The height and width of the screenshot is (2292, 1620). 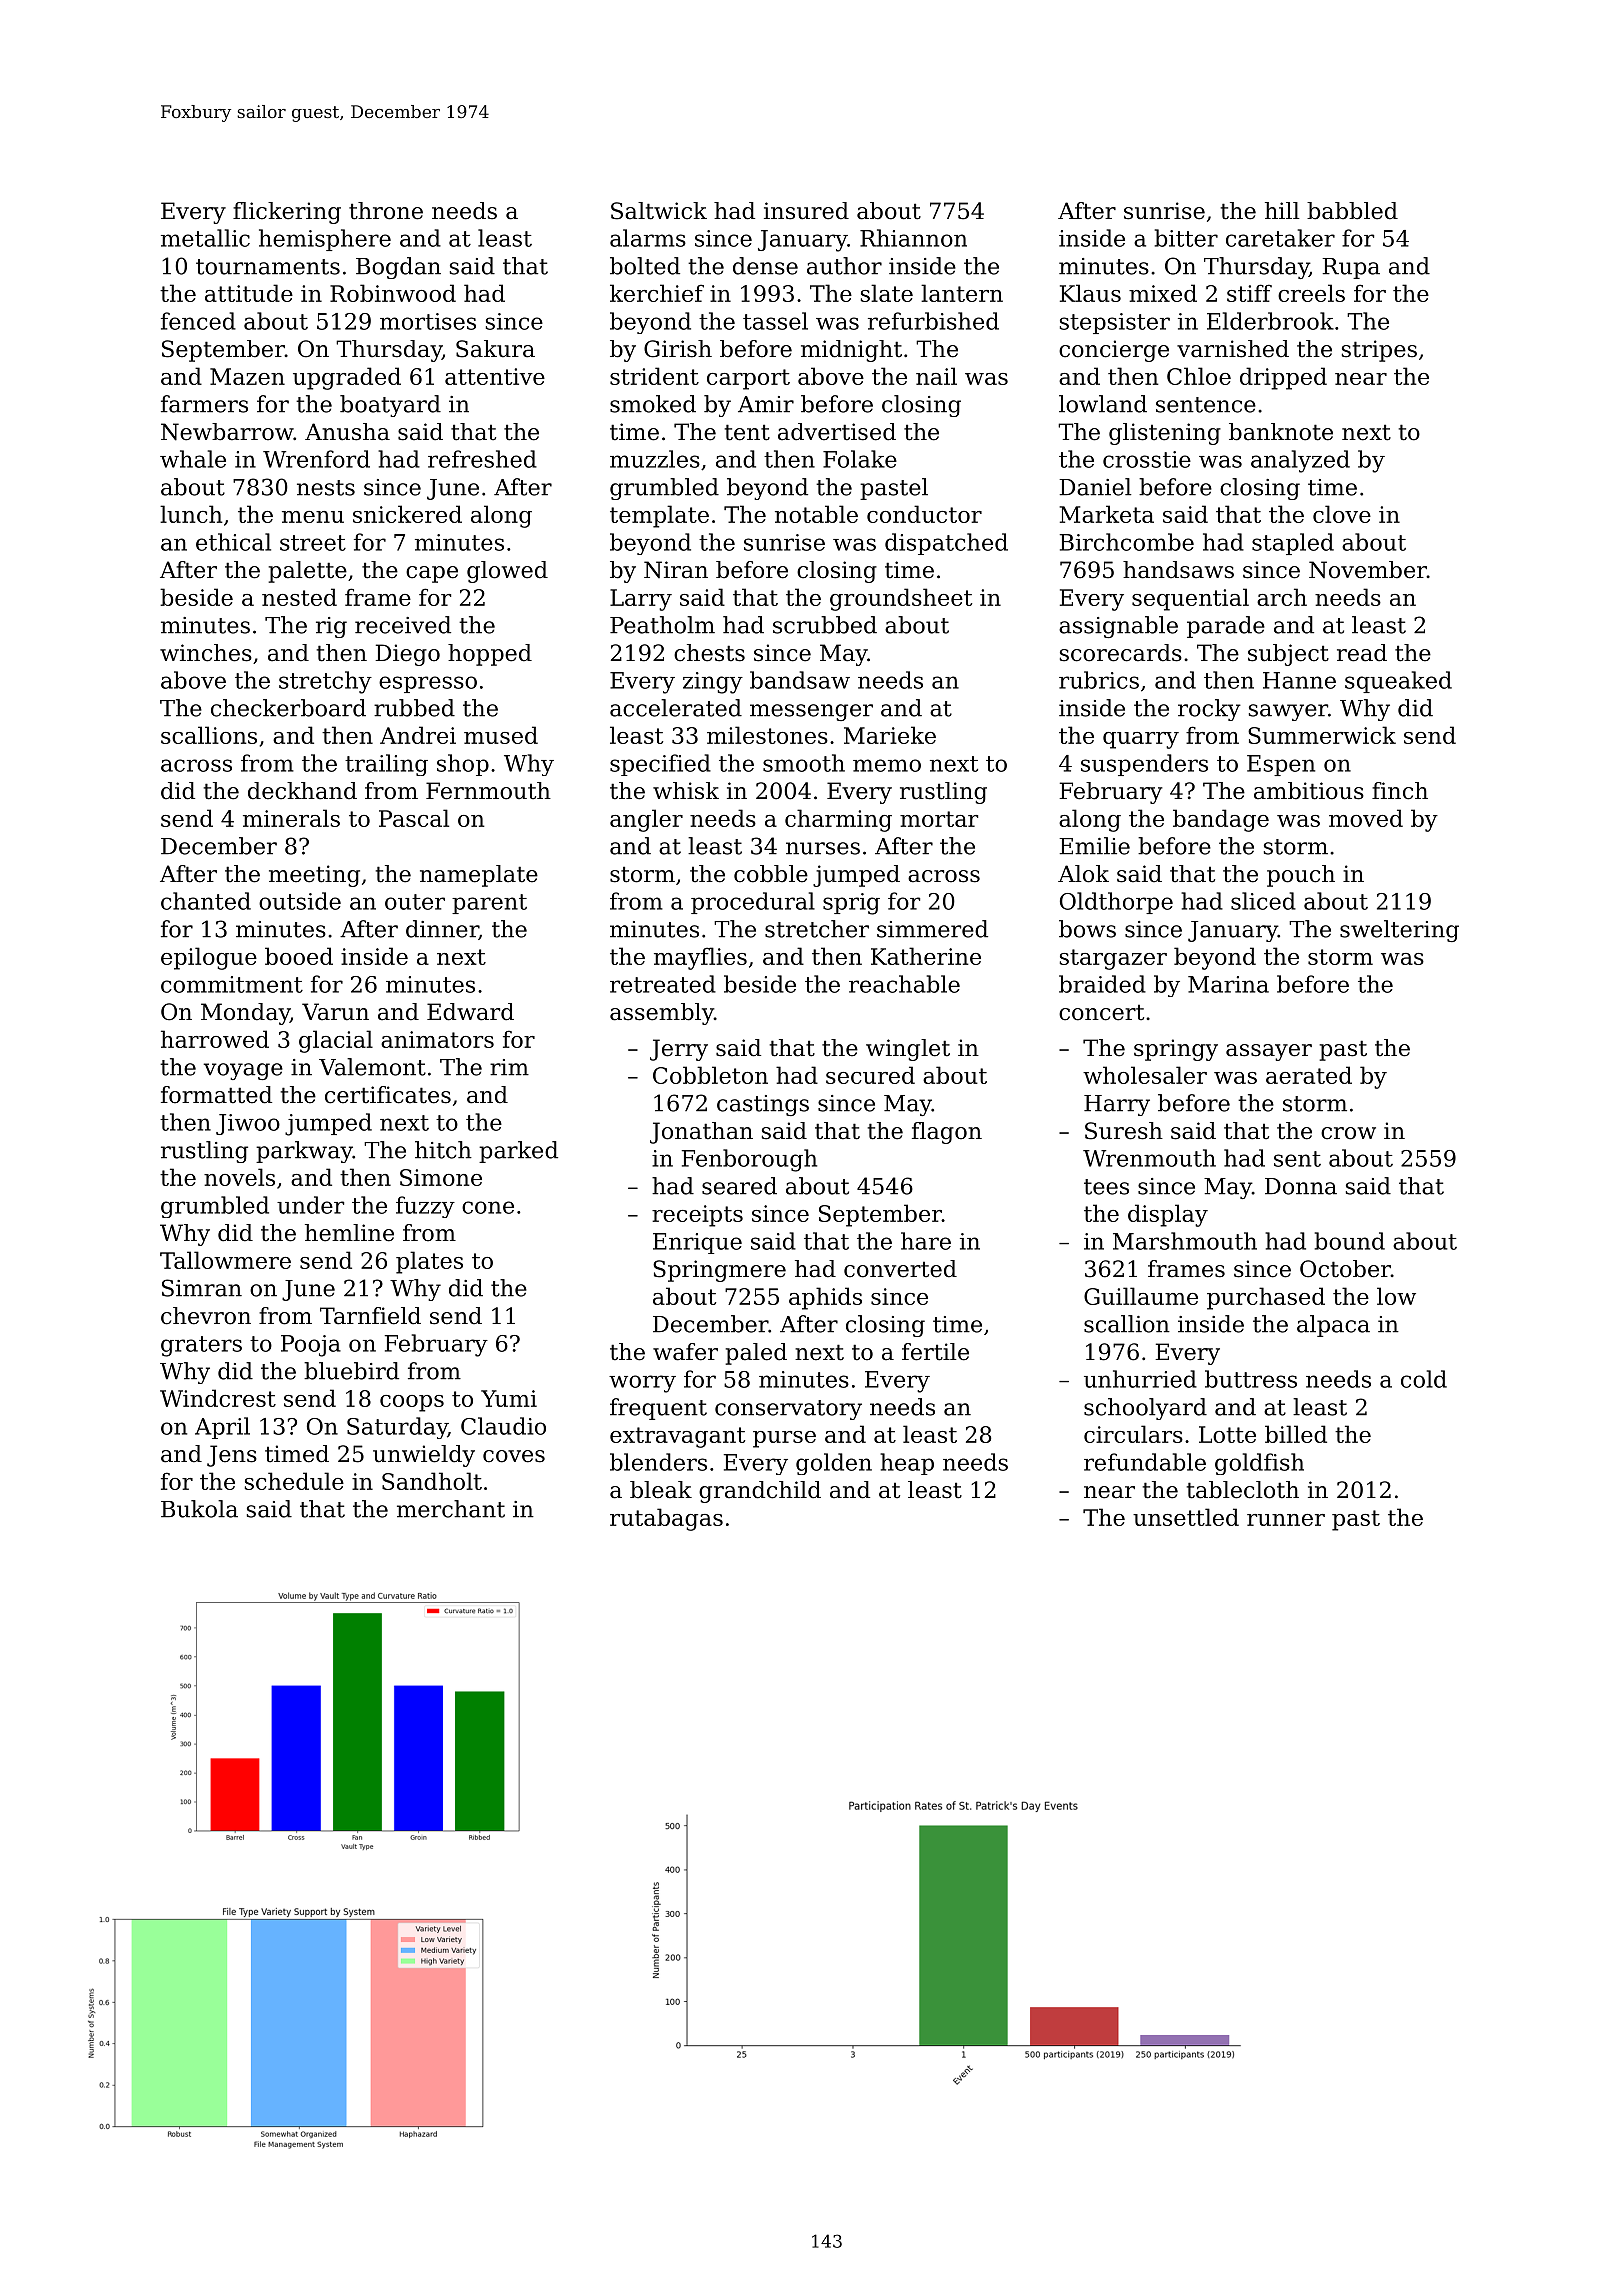 What do you see at coordinates (215, 1039) in the screenshot?
I see `harrowed` at bounding box center [215, 1039].
